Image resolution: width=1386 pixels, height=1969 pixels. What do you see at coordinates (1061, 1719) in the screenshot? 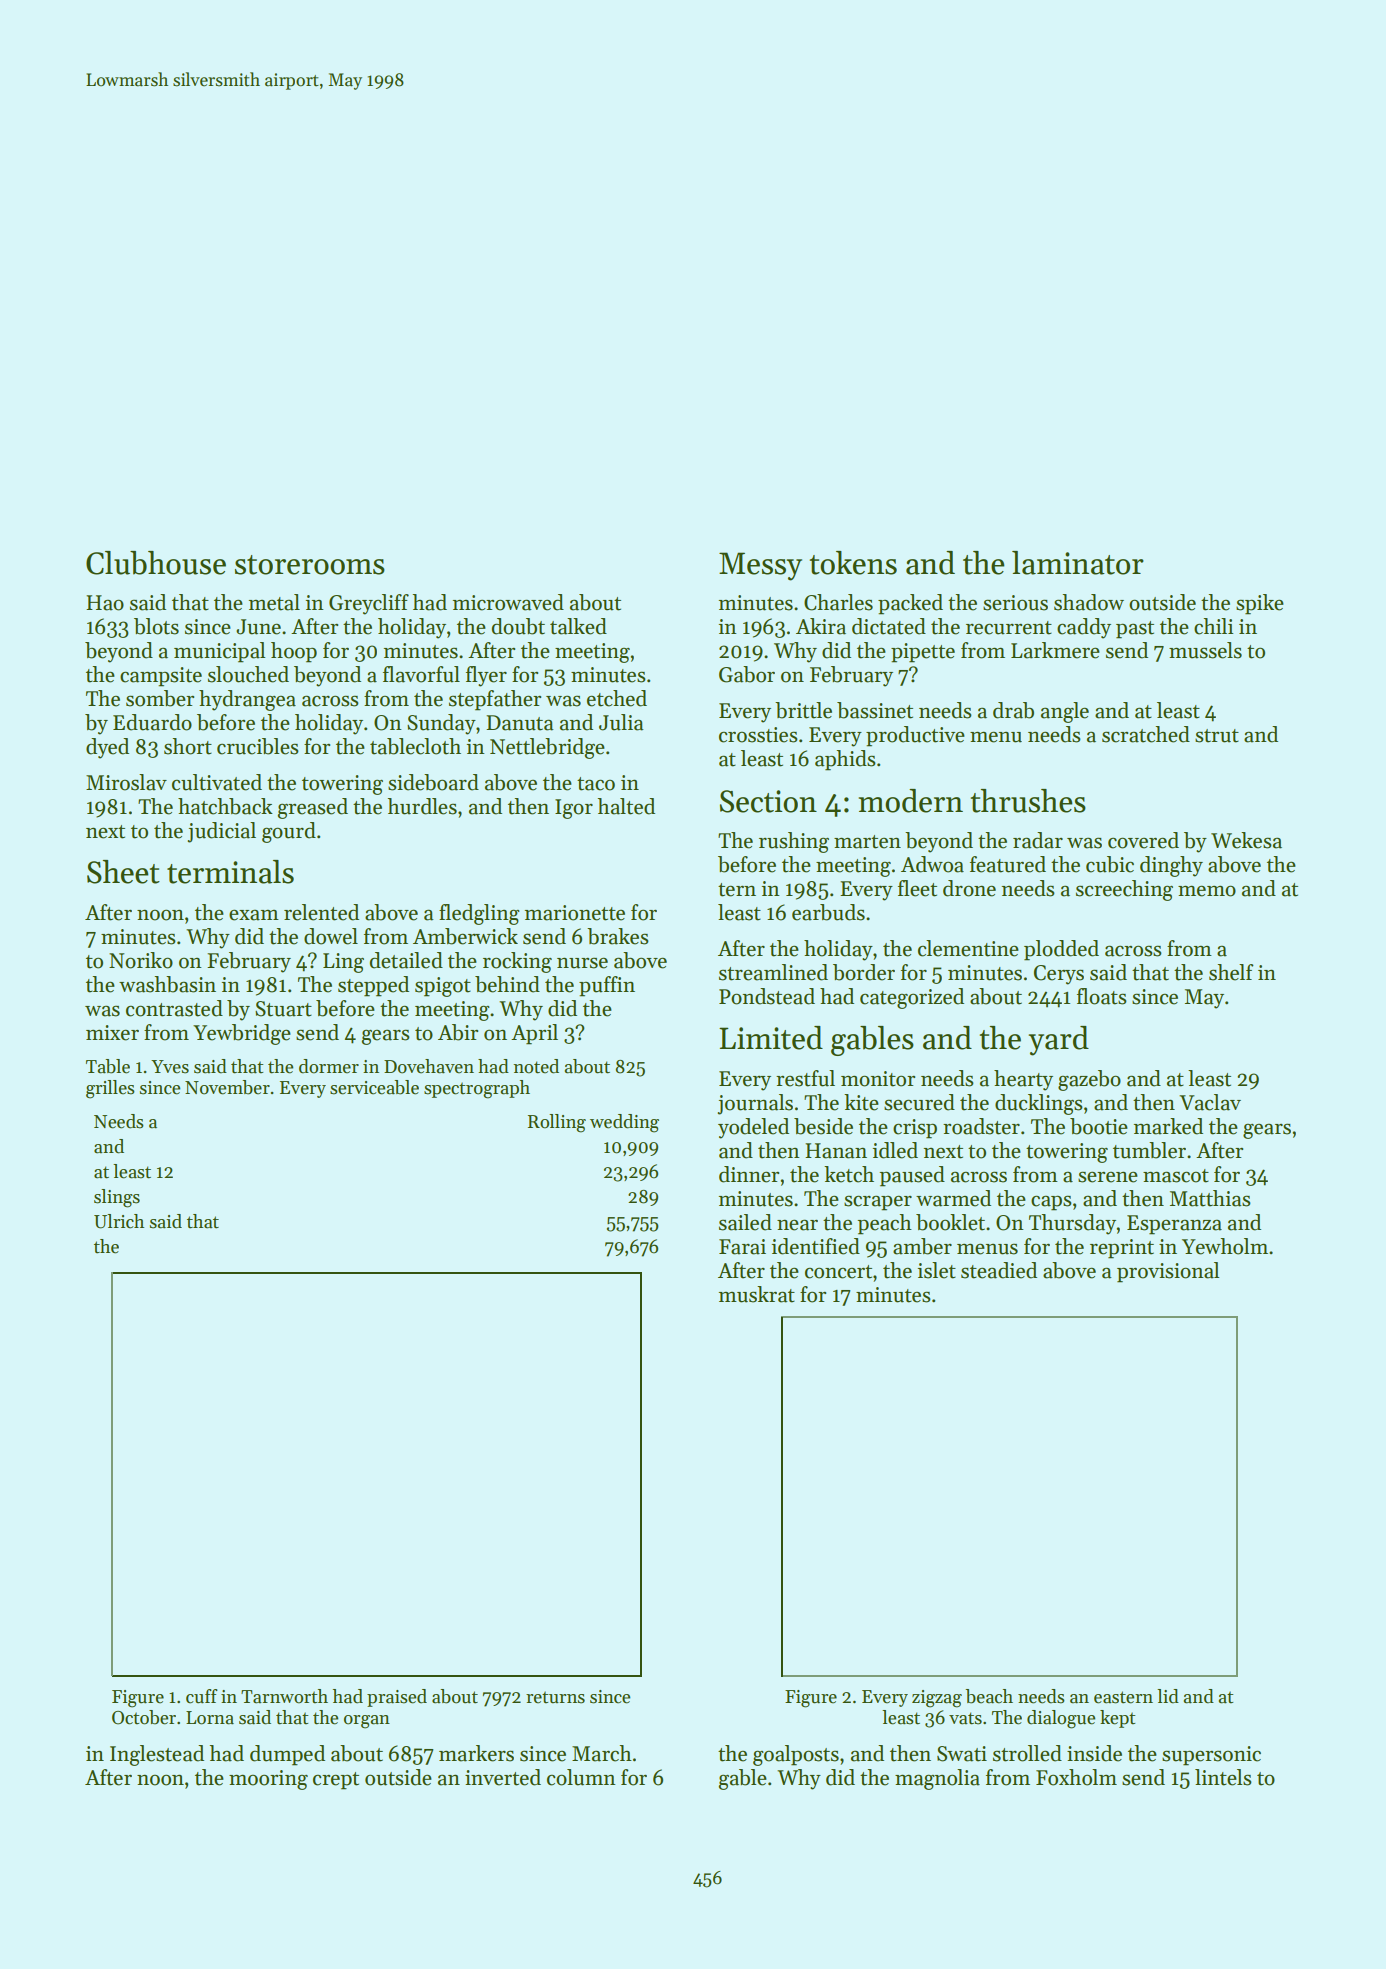
I see `dialogue` at bounding box center [1061, 1719].
